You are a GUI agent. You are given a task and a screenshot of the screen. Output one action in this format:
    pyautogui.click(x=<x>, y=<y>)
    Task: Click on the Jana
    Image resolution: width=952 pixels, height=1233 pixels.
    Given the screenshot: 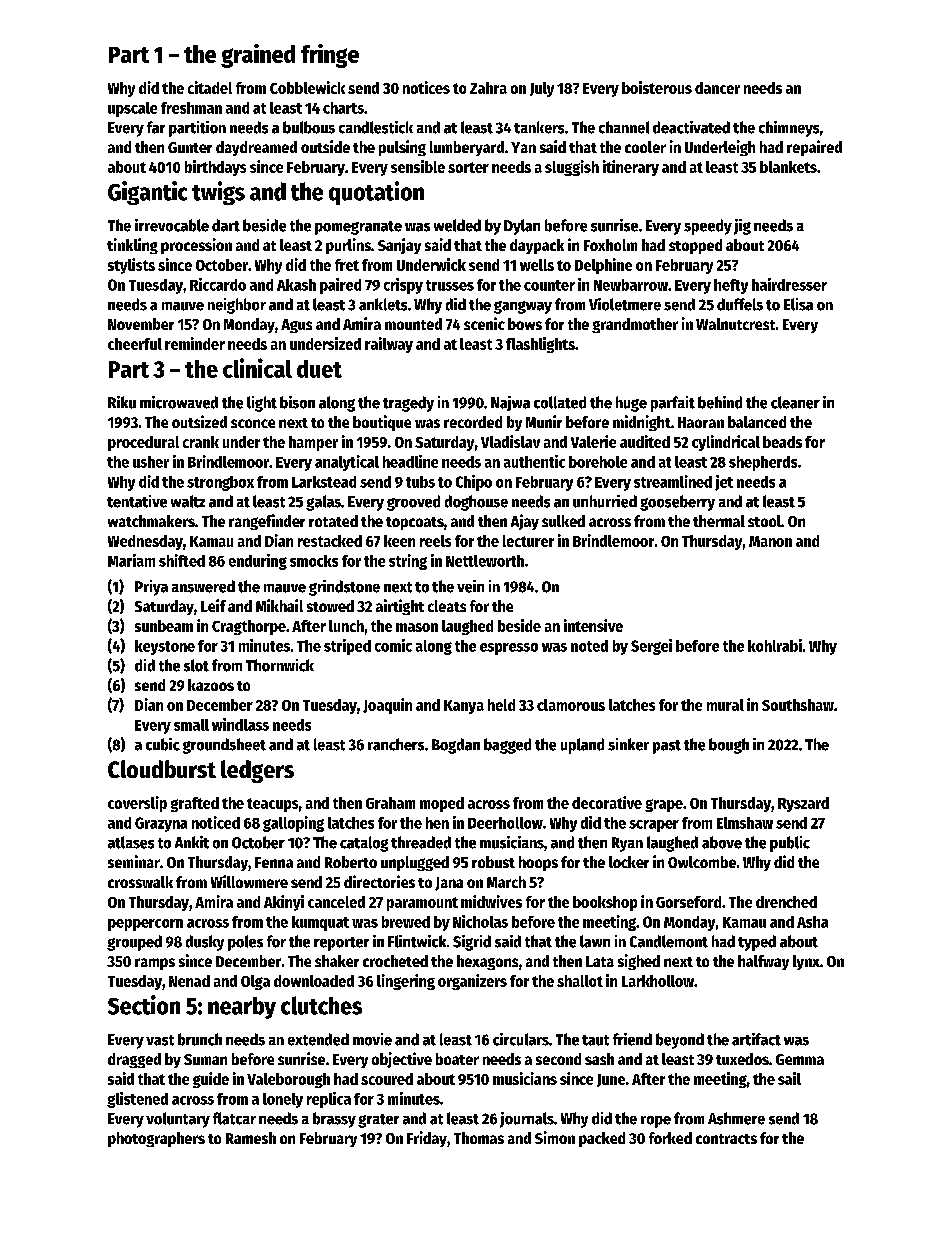 What is the action you would take?
    pyautogui.click(x=449, y=884)
